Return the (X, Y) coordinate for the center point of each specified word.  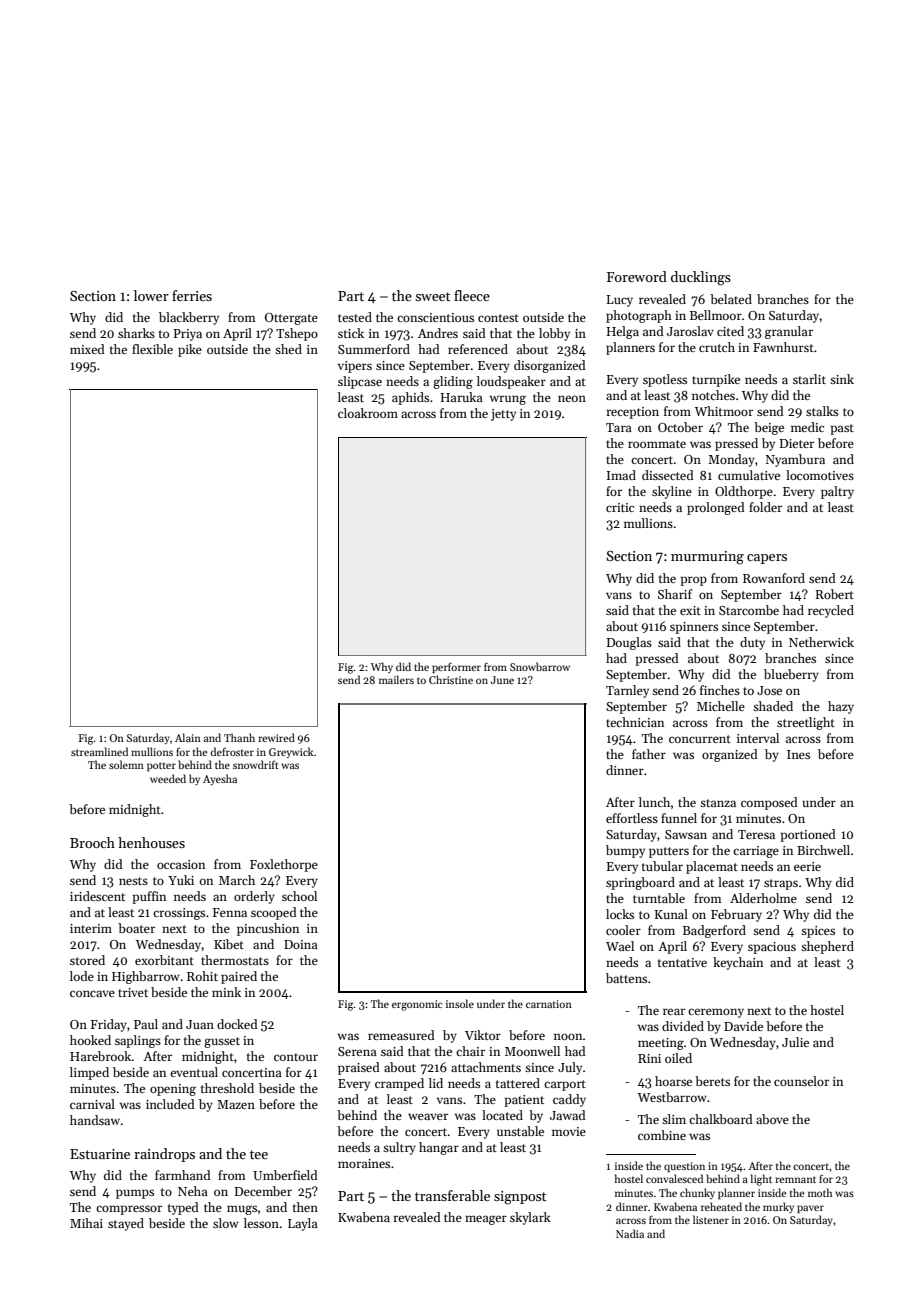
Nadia (630, 1233)
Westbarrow (672, 1097)
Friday (109, 1025)
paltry (837, 492)
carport (565, 1085)
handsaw (95, 1120)
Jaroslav (690, 331)
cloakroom (368, 413)
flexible (152, 349)
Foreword (637, 276)
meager (486, 1220)
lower (151, 295)
